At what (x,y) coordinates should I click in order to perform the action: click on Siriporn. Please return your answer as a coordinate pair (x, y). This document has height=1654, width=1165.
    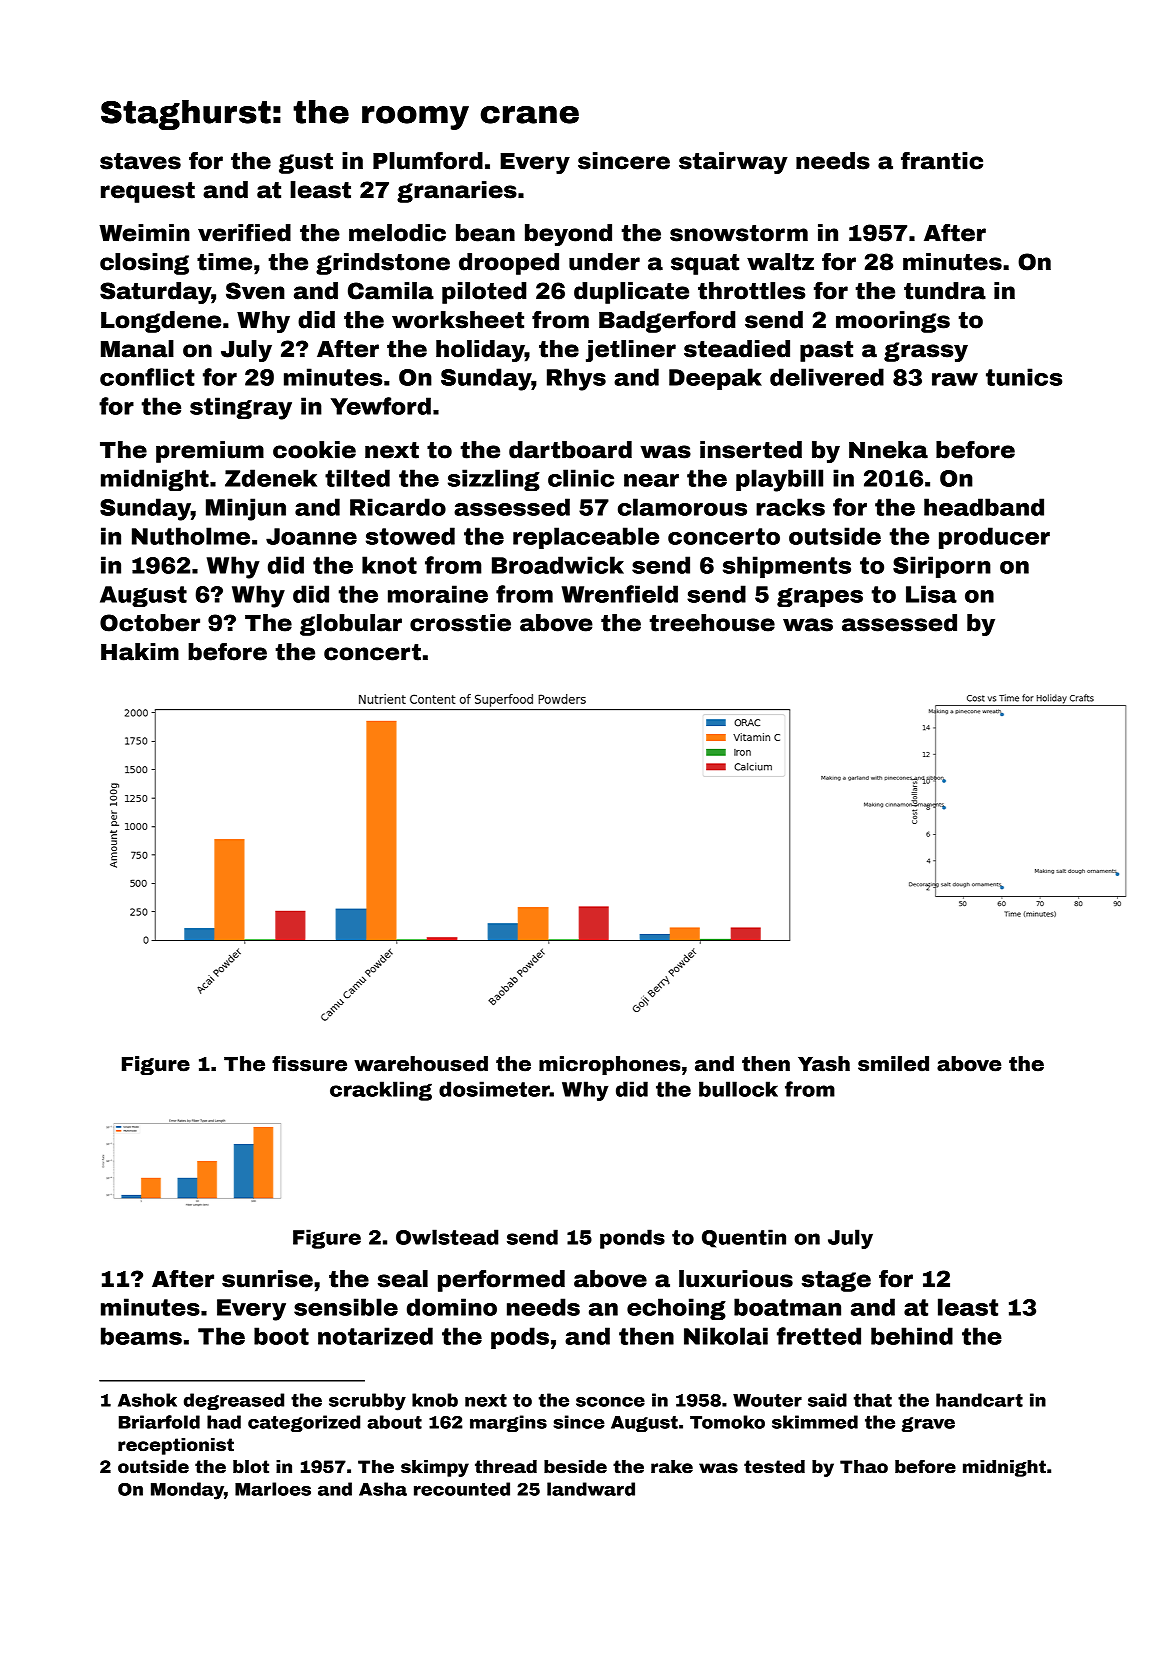
    Looking at the image, I should click on (942, 567).
